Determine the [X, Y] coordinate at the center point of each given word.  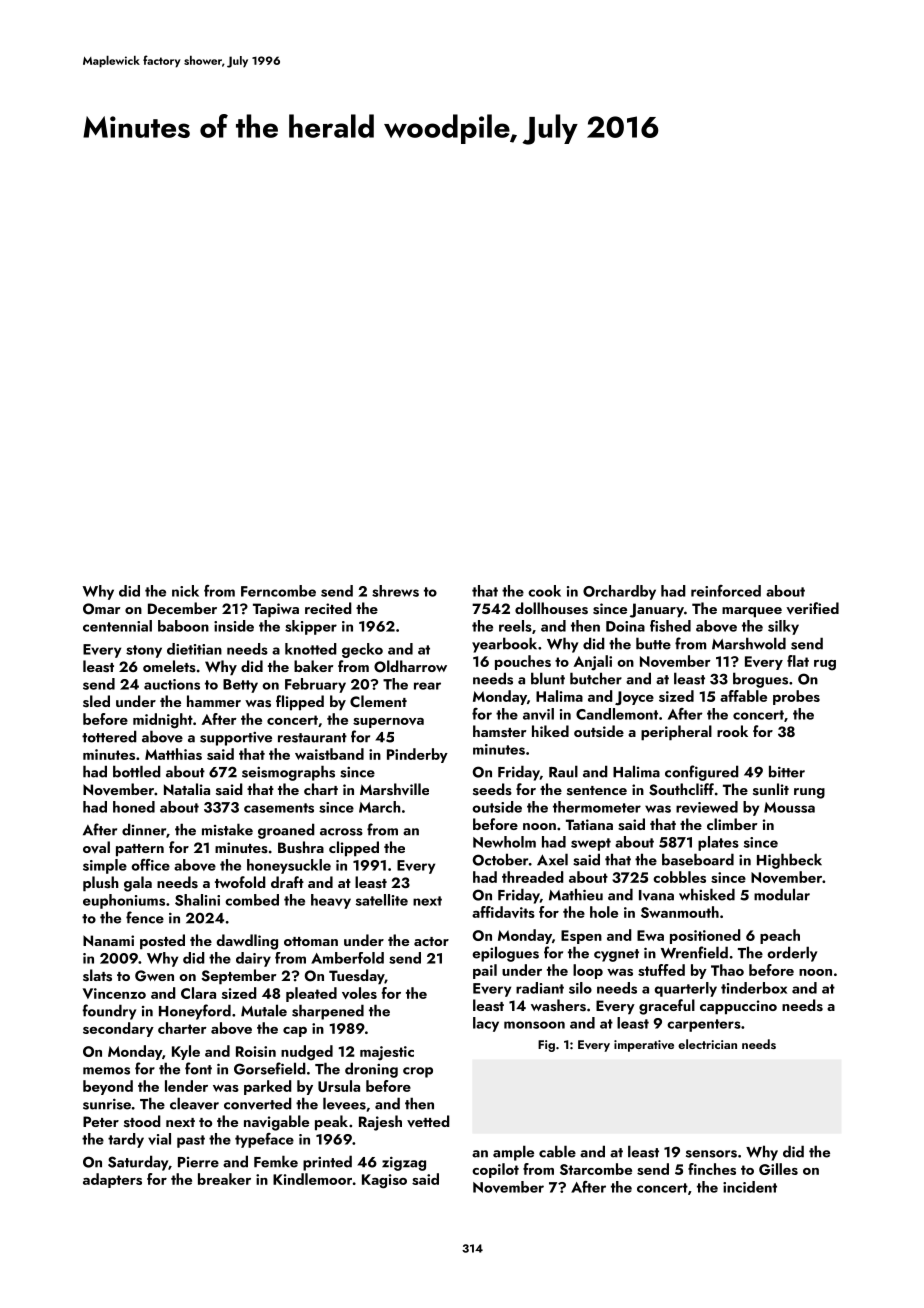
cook [544, 591]
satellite [382, 900]
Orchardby [619, 592]
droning [371, 1070]
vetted [428, 1121]
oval [96, 847]
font [198, 1068]
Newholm [504, 842]
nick [185, 591]
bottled [137, 771]
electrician [707, 1044]
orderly [792, 954]
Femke [276, 1161]
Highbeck [789, 861]
